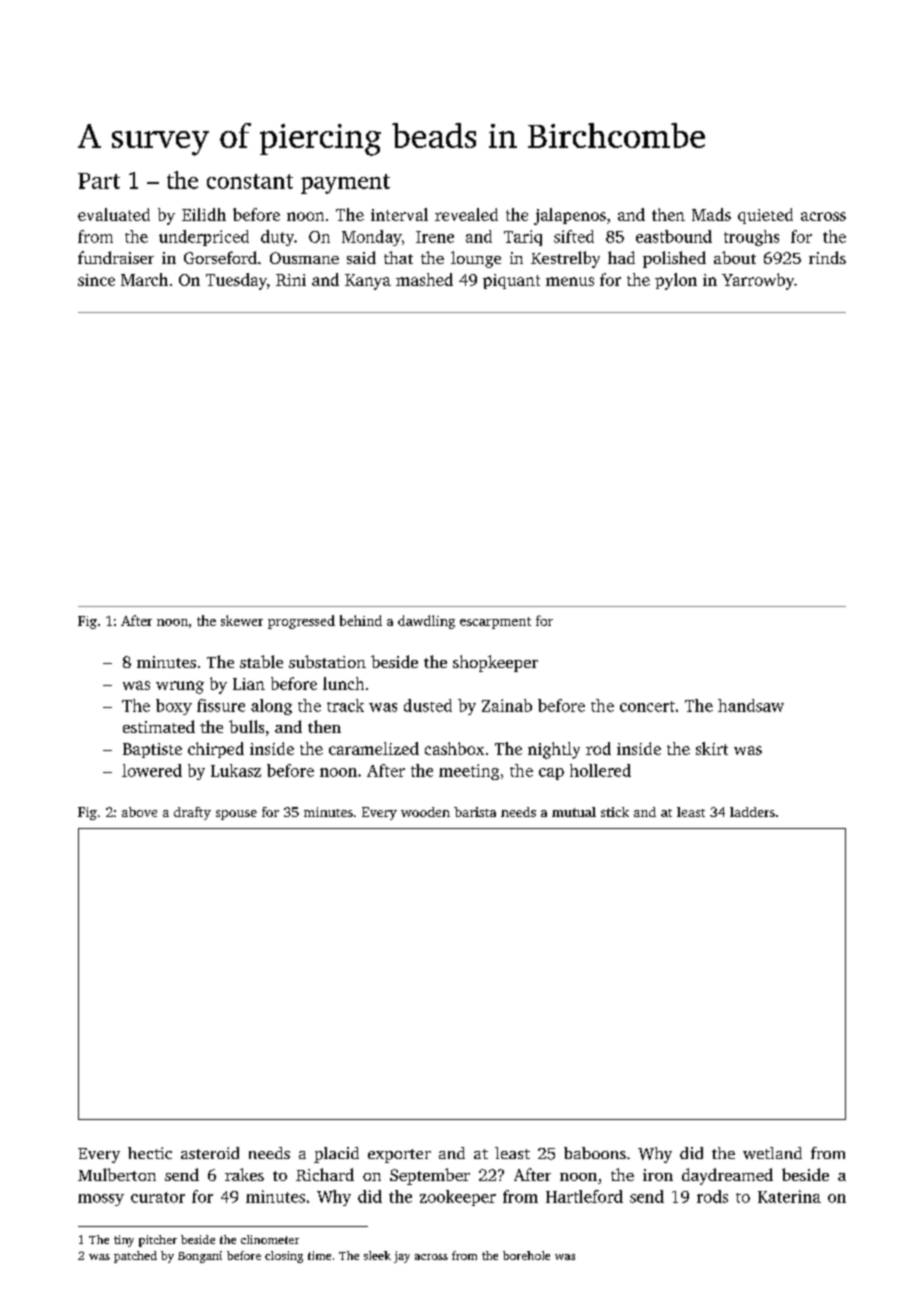 Image resolution: width=924 pixels, height=1308 pixels. Describe the element at coordinates (647, 706) in the document. I see `concert` at that location.
